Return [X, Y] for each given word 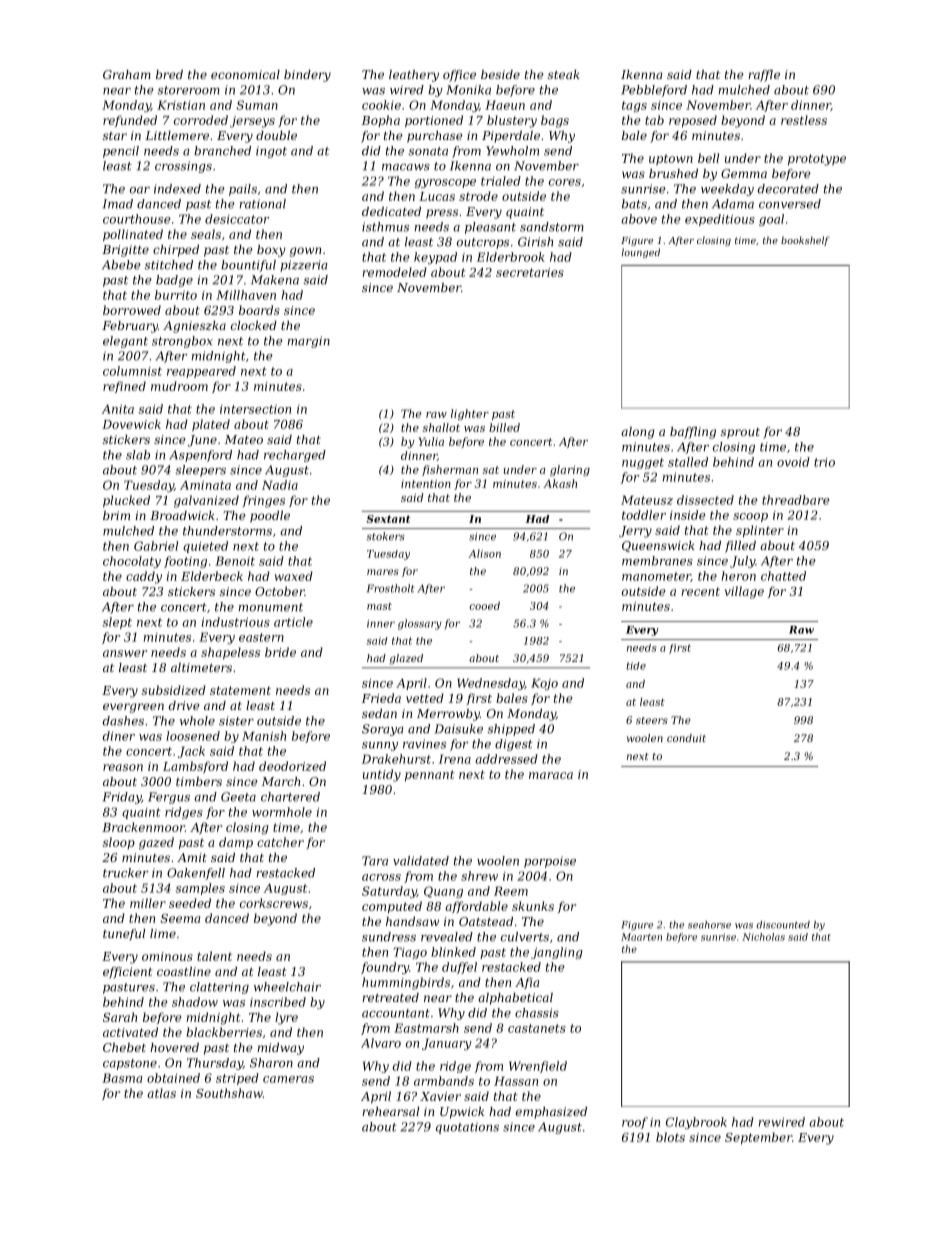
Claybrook [696, 1123]
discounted [783, 925]
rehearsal [390, 1111]
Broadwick [182, 515]
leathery [414, 76]
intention [426, 483]
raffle [764, 76]
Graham [127, 74]
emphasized [551, 1113]
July [742, 562]
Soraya [383, 730]
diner [119, 736]
